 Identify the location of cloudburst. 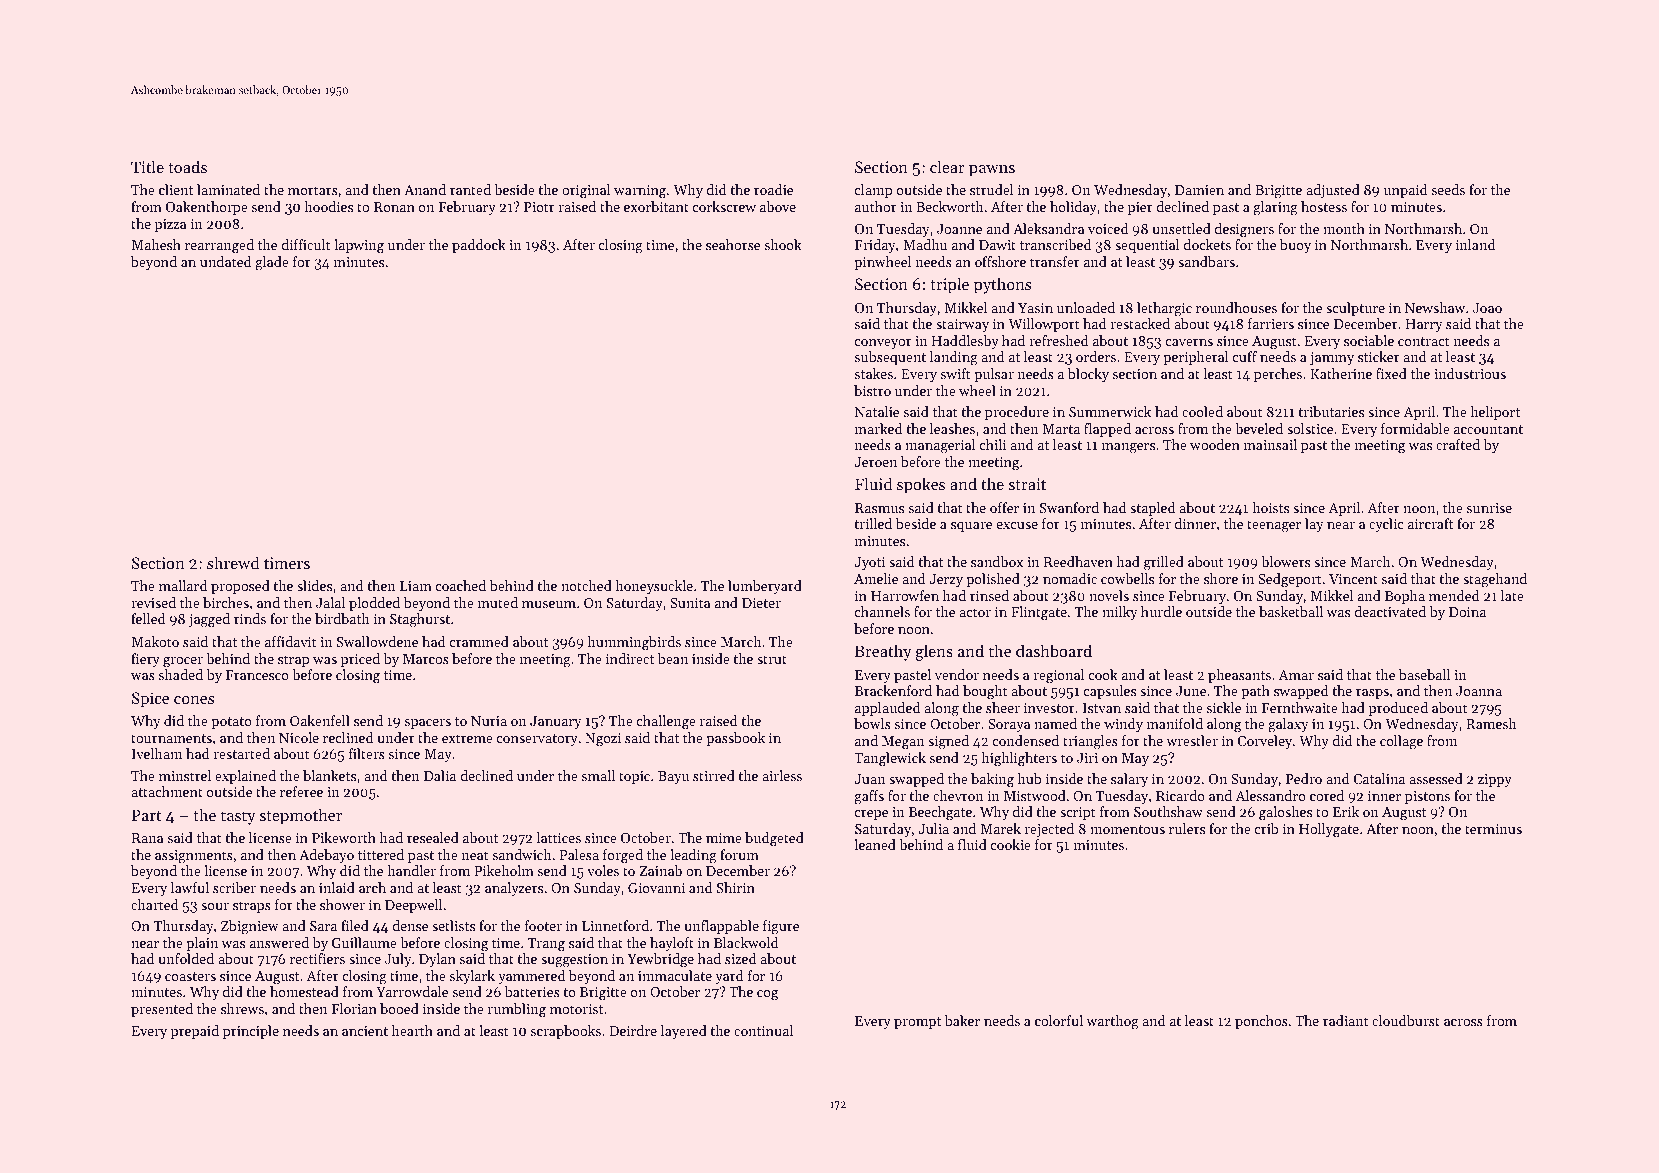
(1406, 1020).
